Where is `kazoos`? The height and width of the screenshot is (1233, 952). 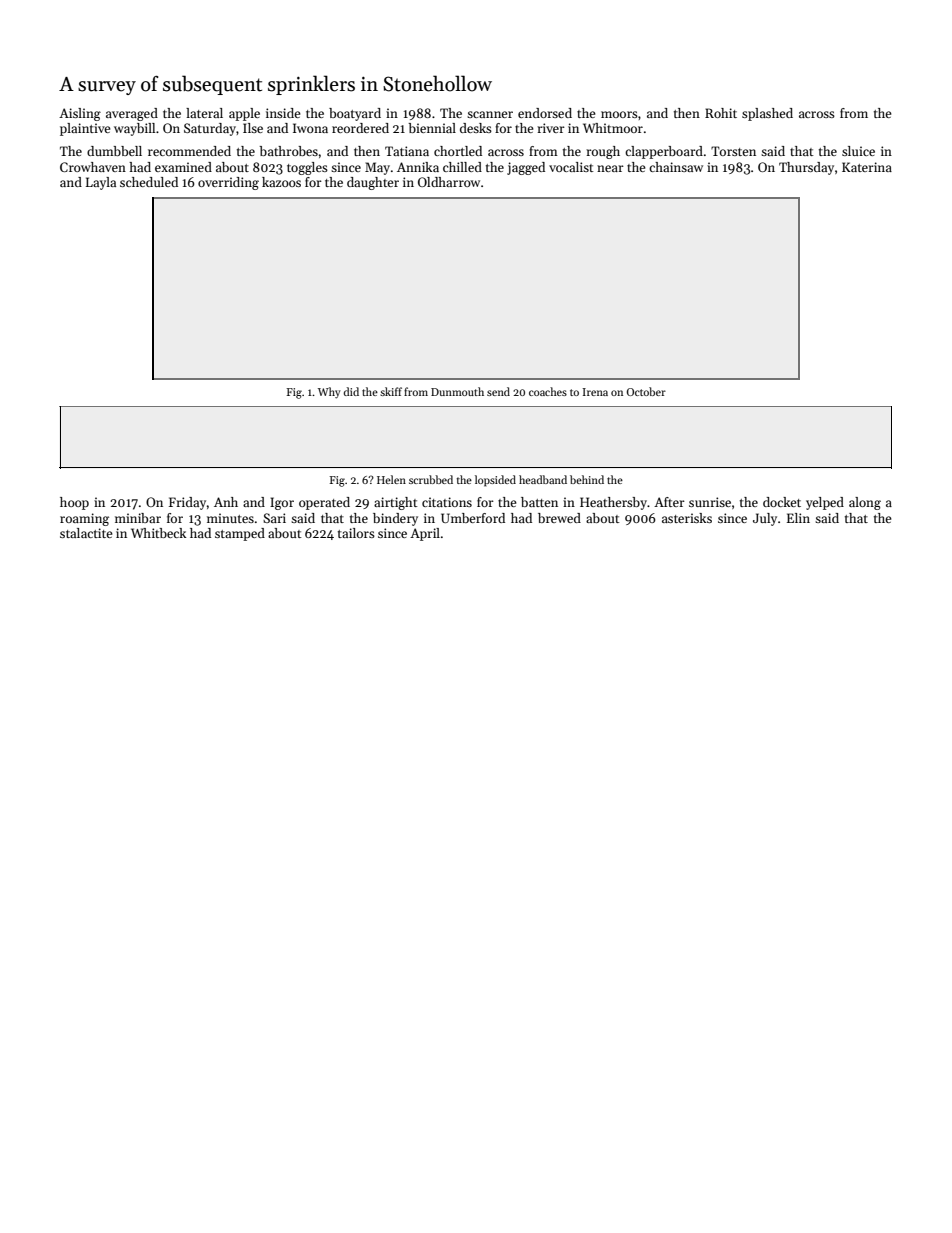 kazoos is located at coordinates (281, 182).
